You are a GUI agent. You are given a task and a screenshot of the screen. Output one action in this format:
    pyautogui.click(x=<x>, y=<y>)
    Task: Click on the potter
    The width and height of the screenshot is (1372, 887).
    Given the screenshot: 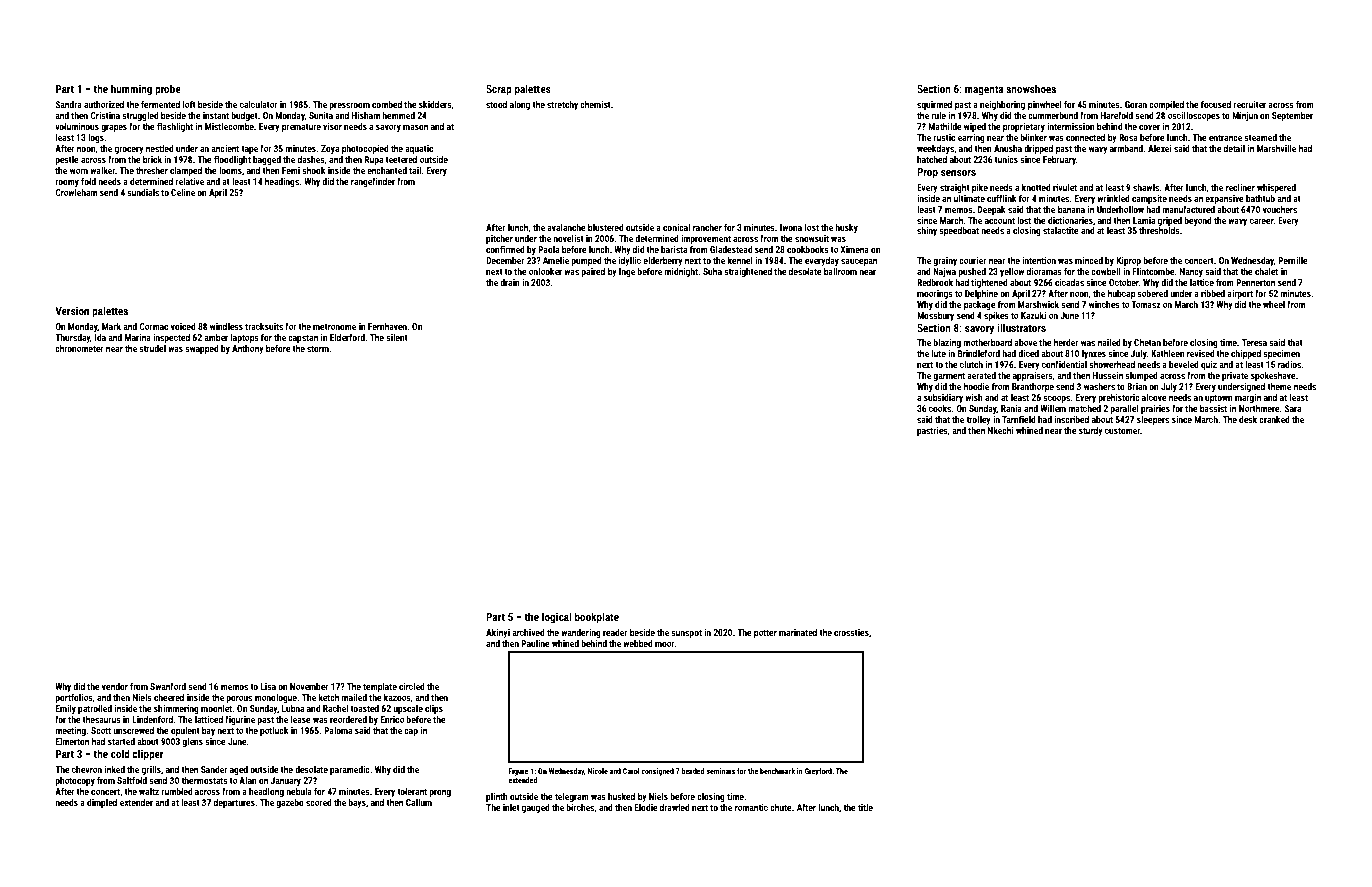 What is the action you would take?
    pyautogui.click(x=765, y=634)
